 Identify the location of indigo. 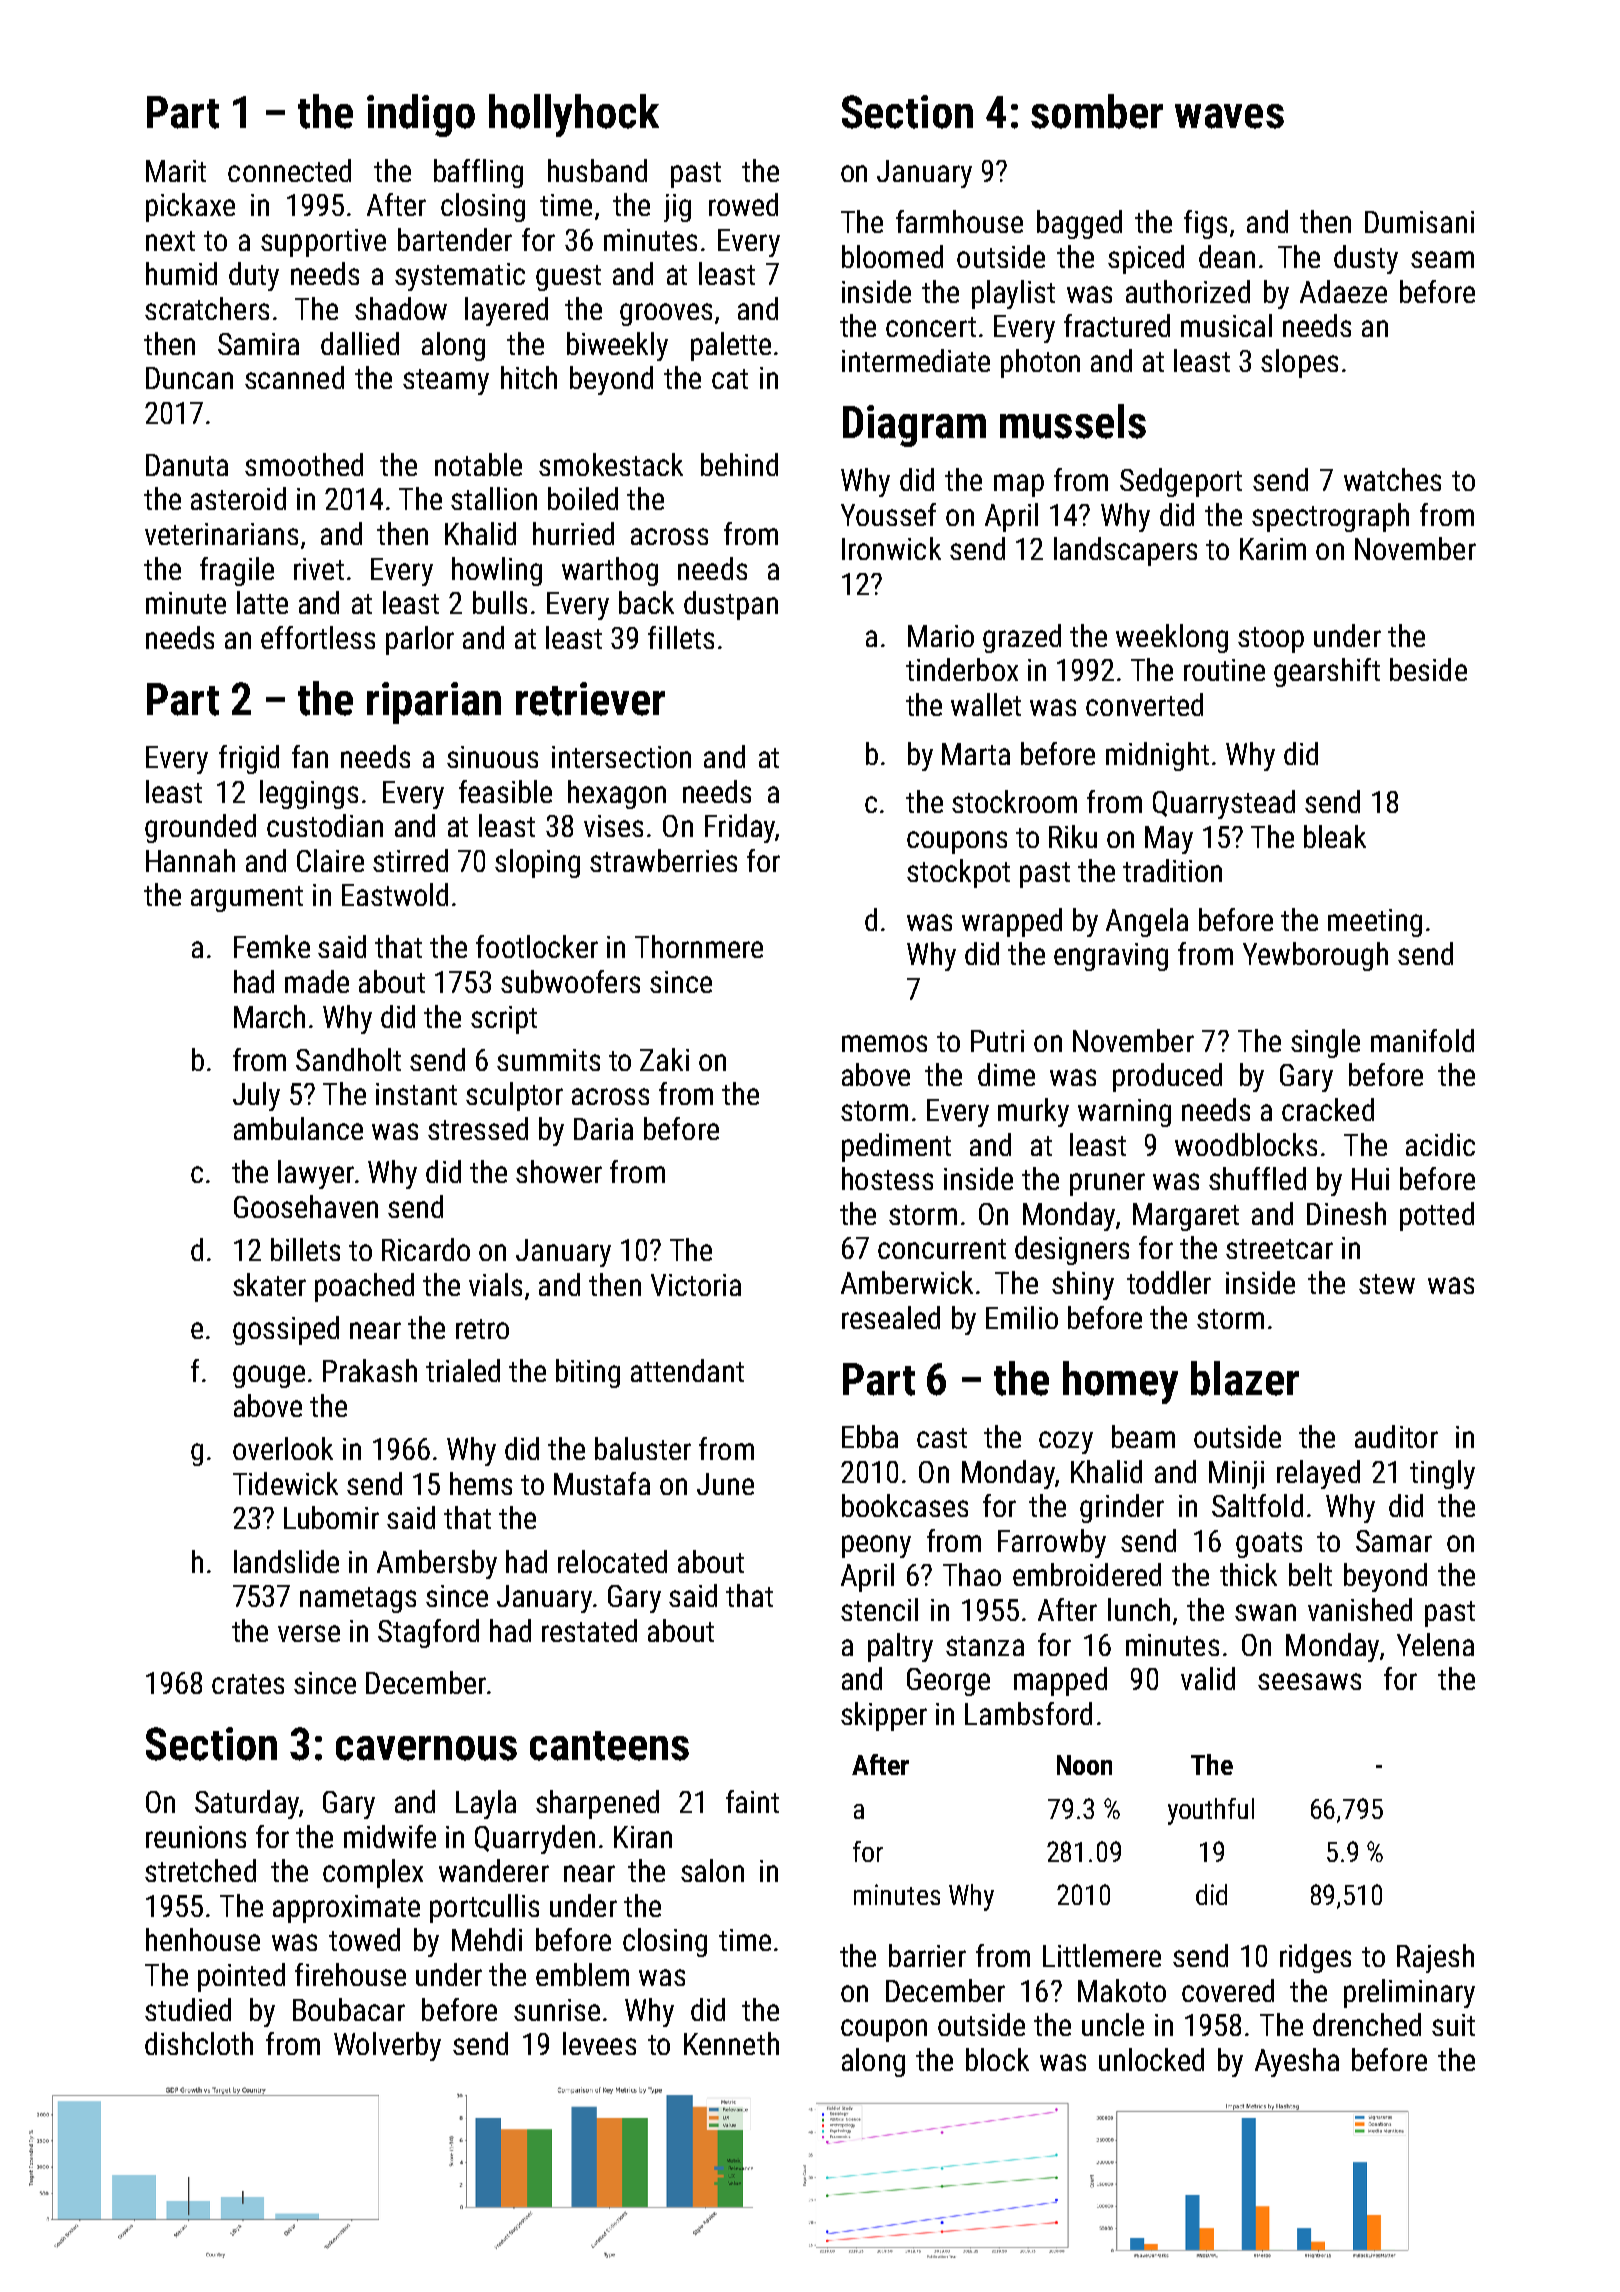
(421, 115).
